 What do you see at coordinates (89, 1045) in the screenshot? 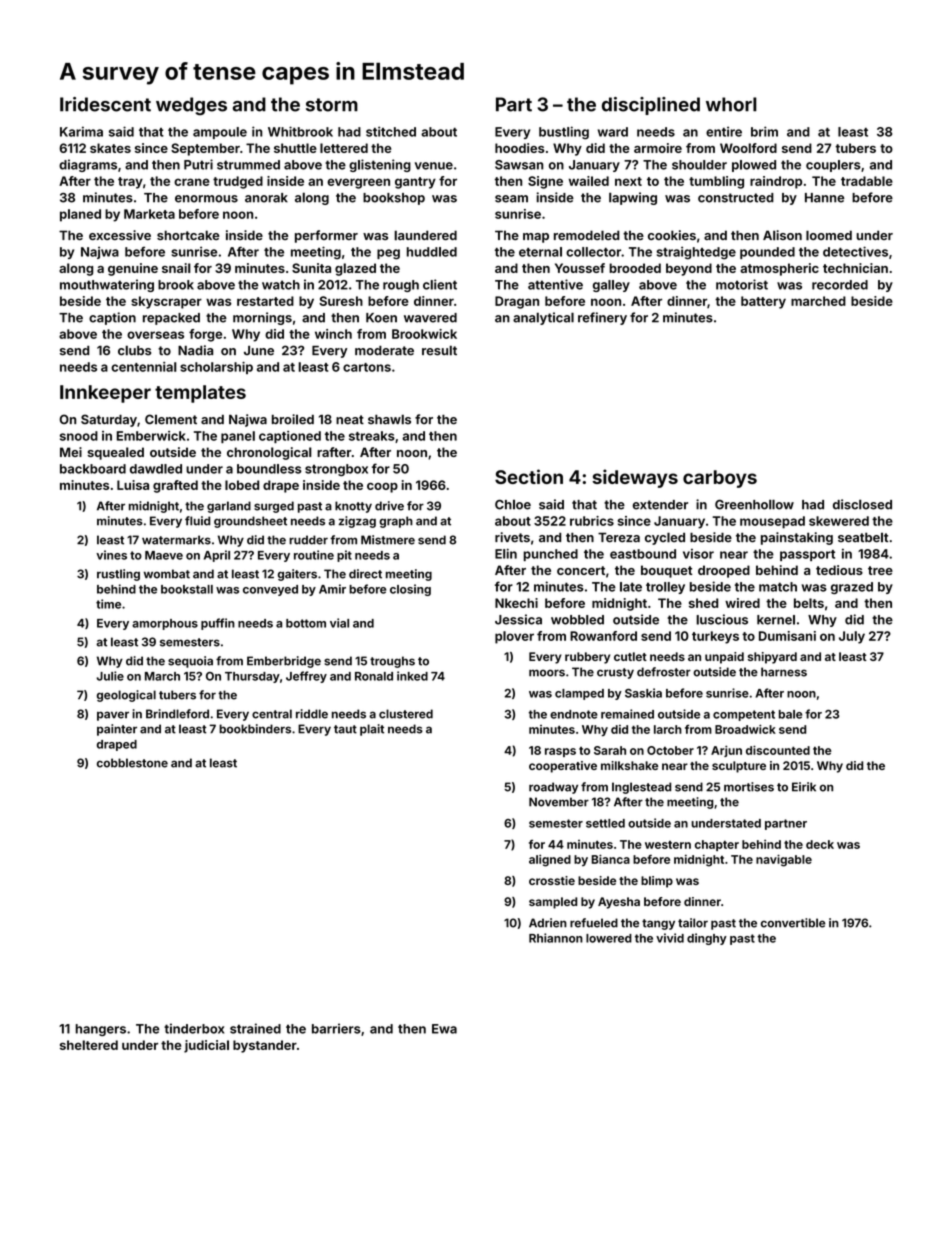
I see `sheltered` at bounding box center [89, 1045].
